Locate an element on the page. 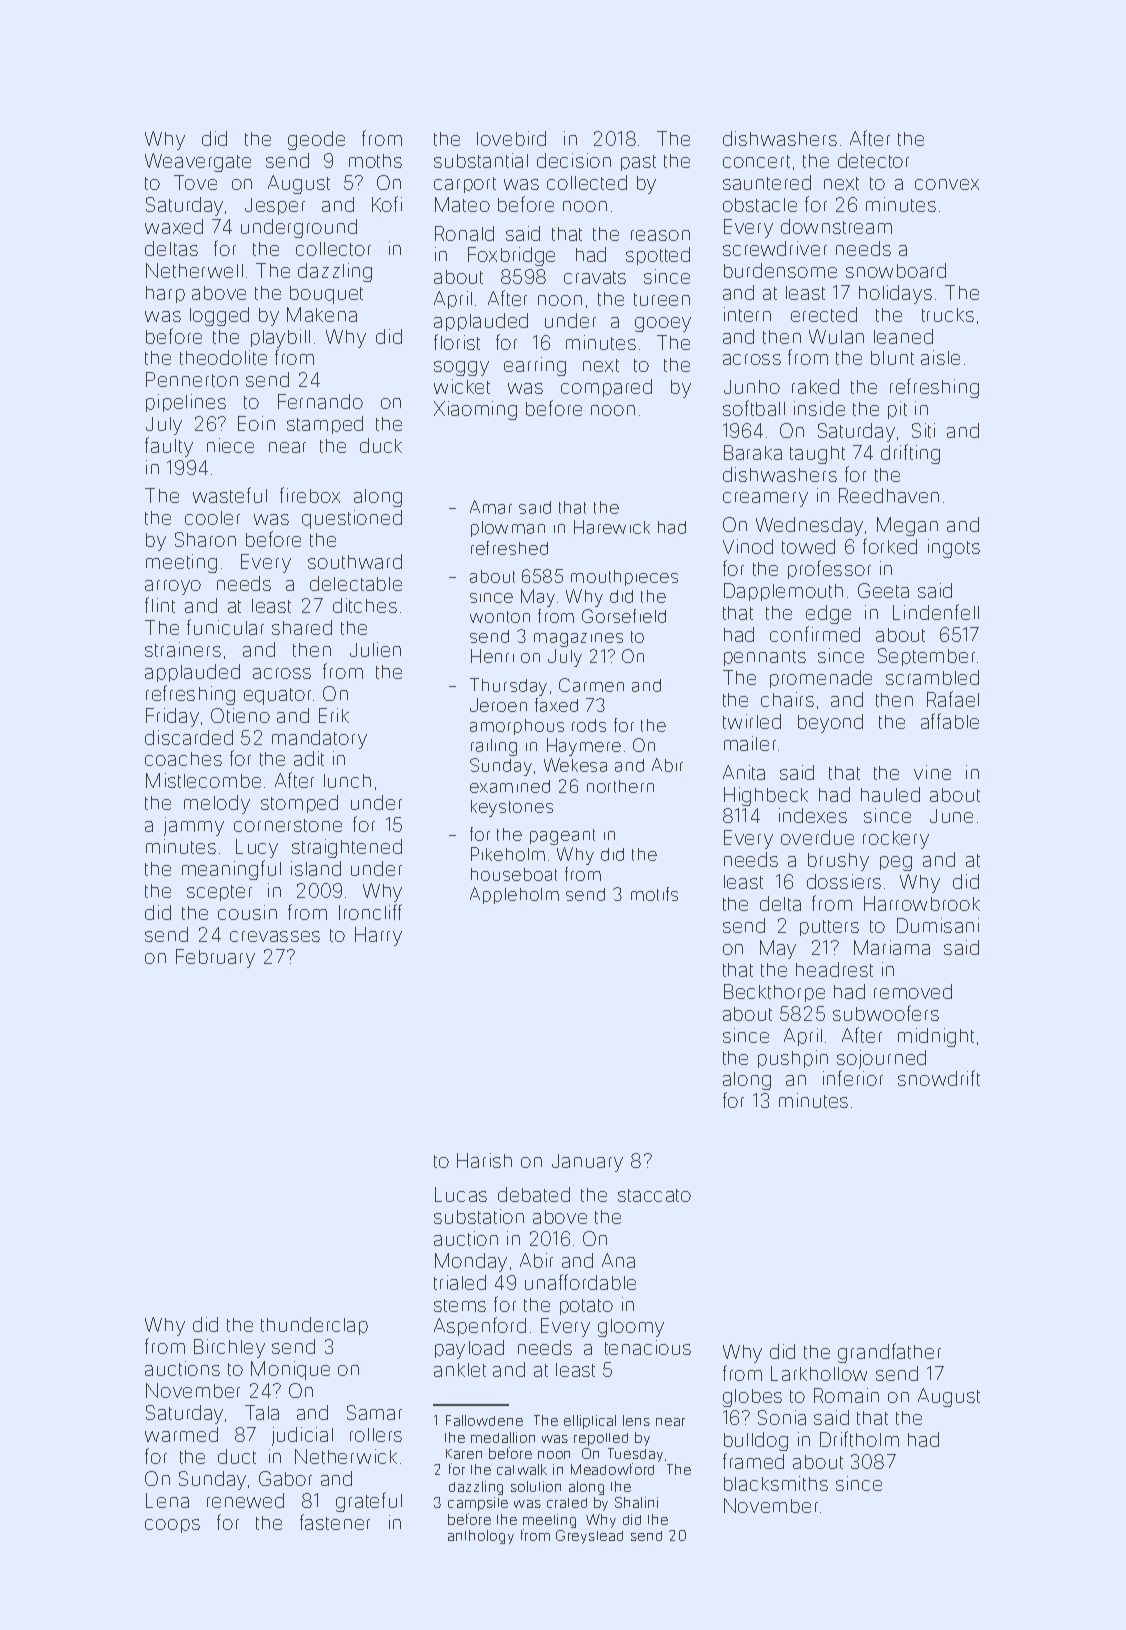  coops is located at coordinates (172, 1526).
